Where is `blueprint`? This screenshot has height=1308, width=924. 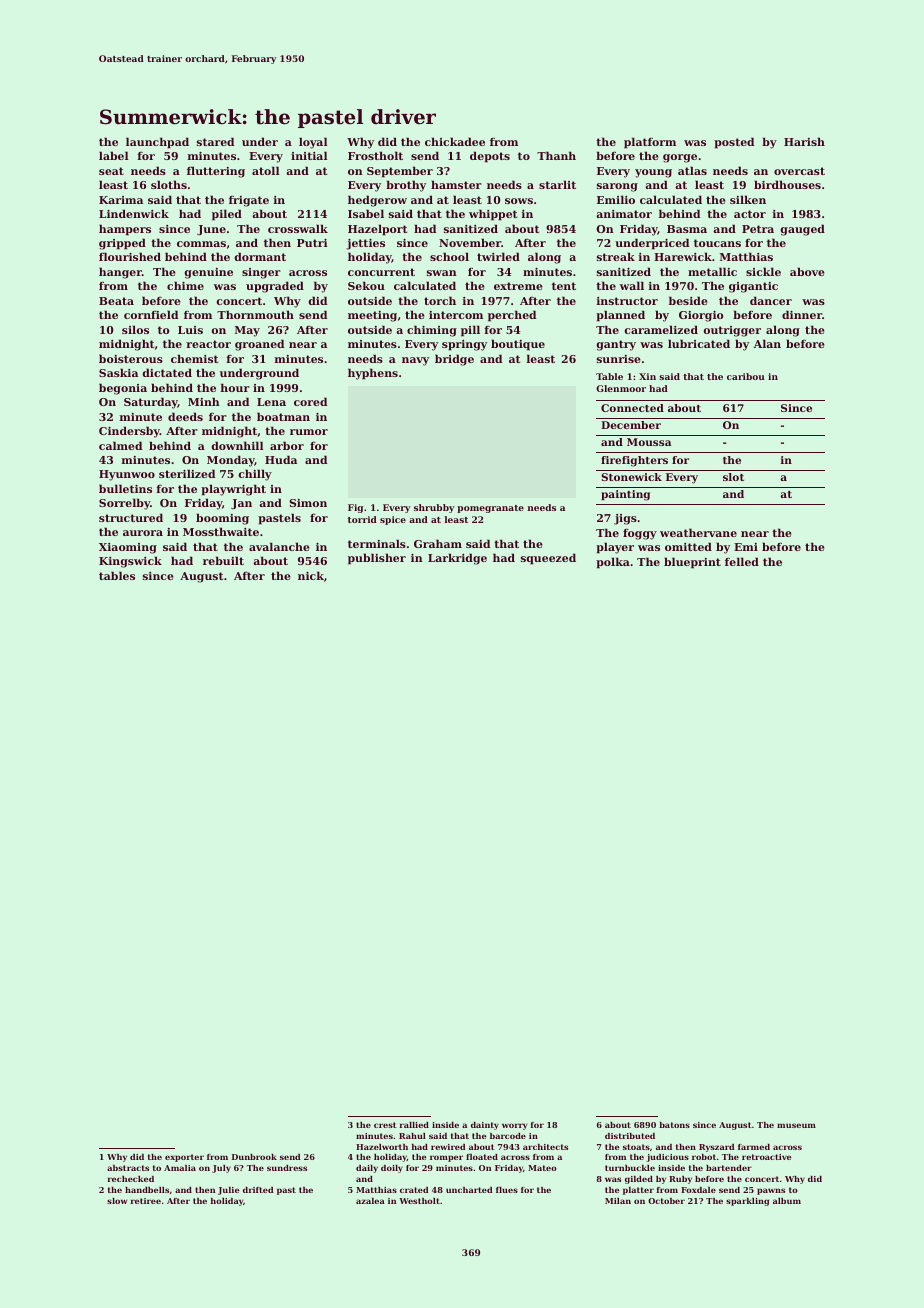 blueprint is located at coordinates (692, 563).
